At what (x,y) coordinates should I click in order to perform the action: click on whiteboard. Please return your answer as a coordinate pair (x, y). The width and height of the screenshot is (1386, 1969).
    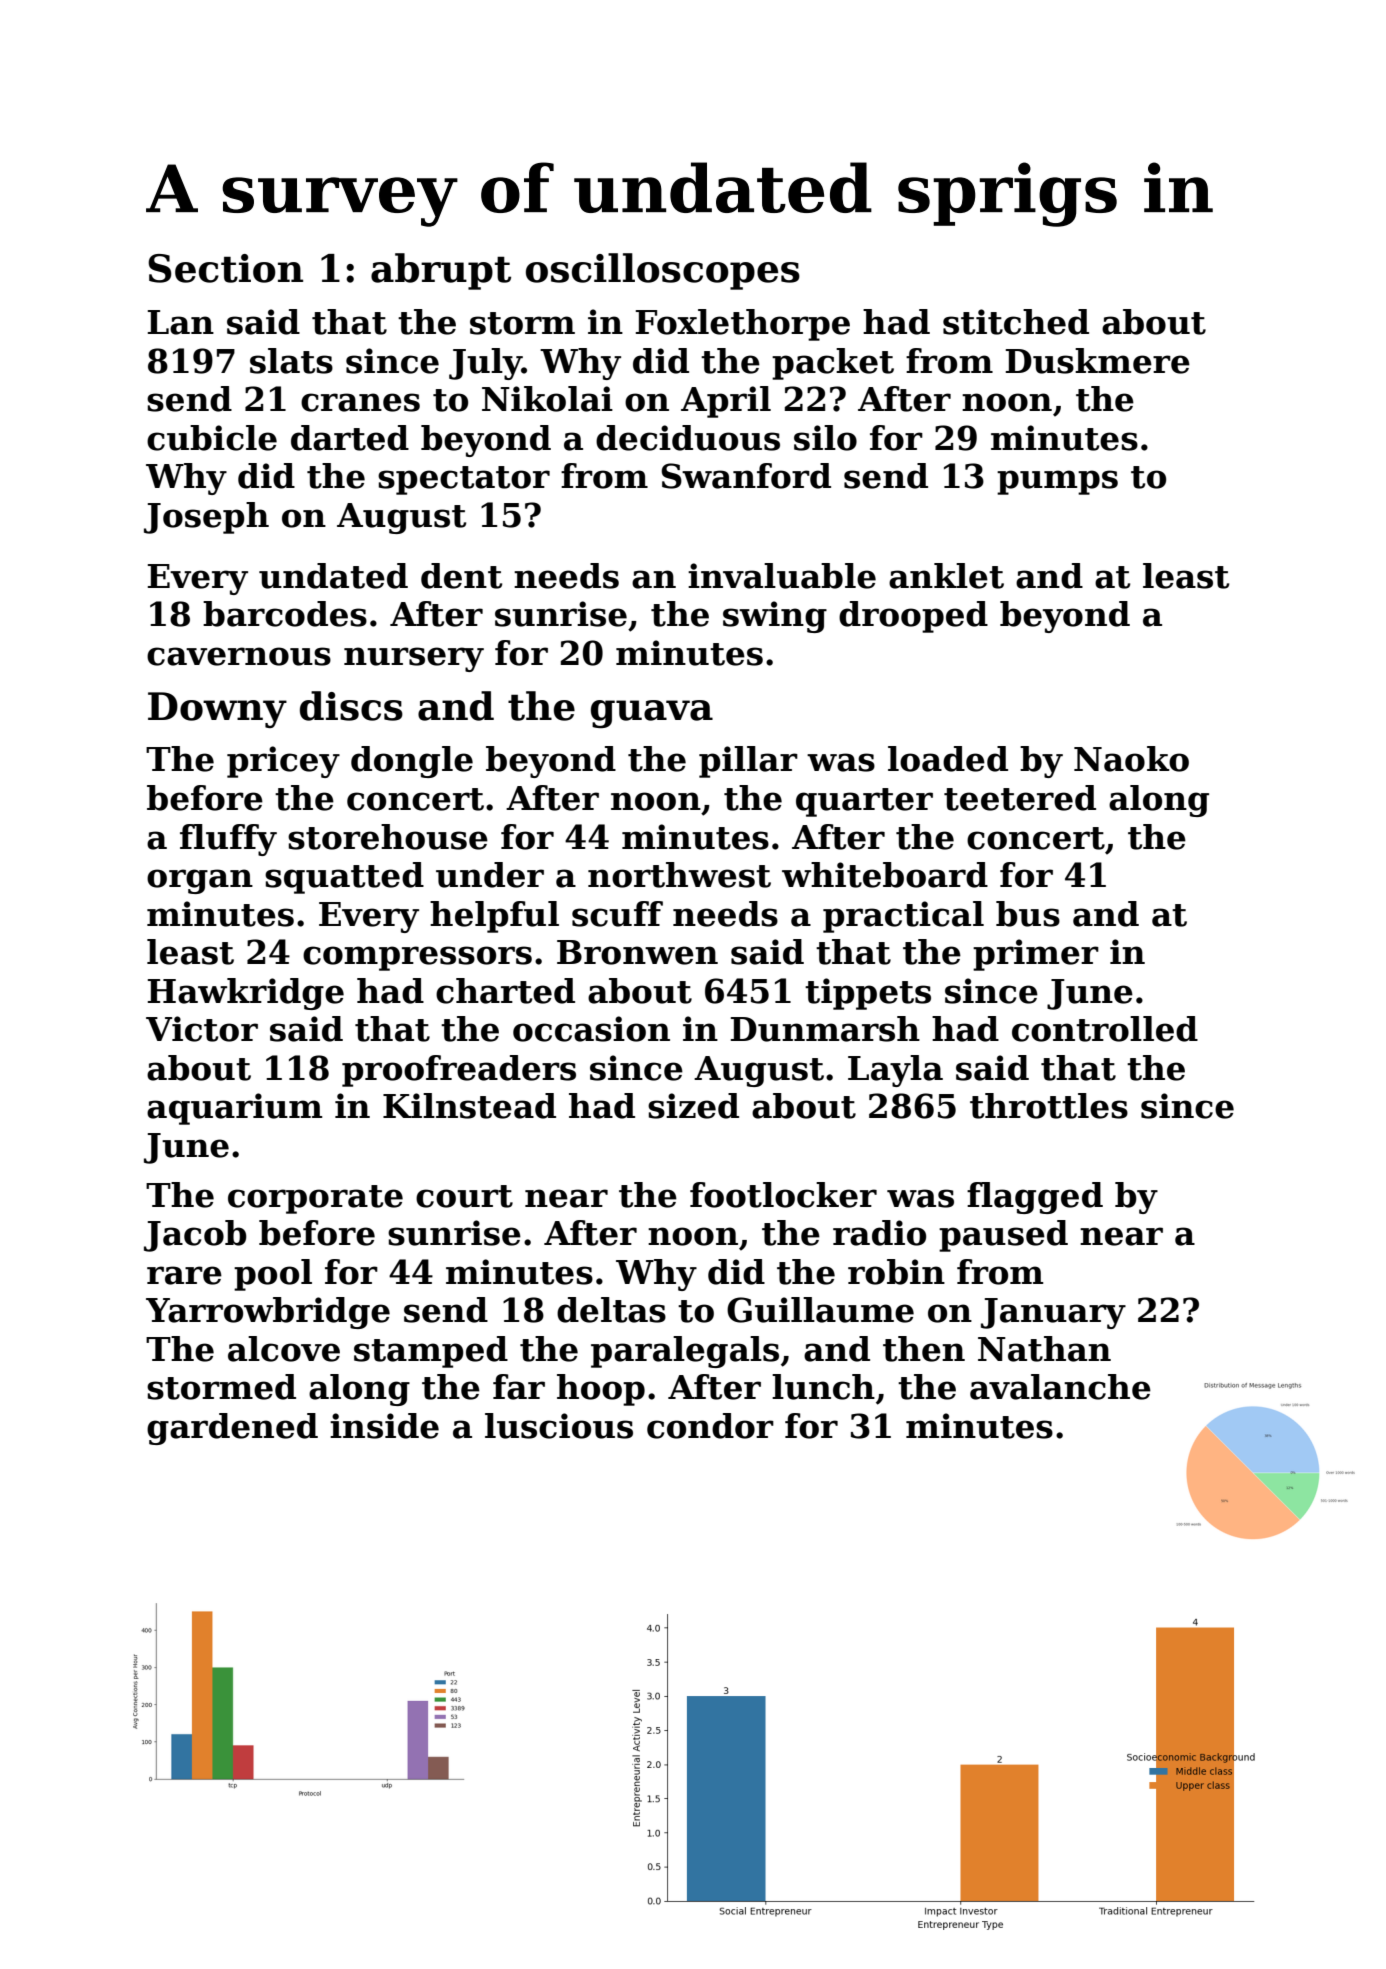
    Looking at the image, I should click on (885, 875).
